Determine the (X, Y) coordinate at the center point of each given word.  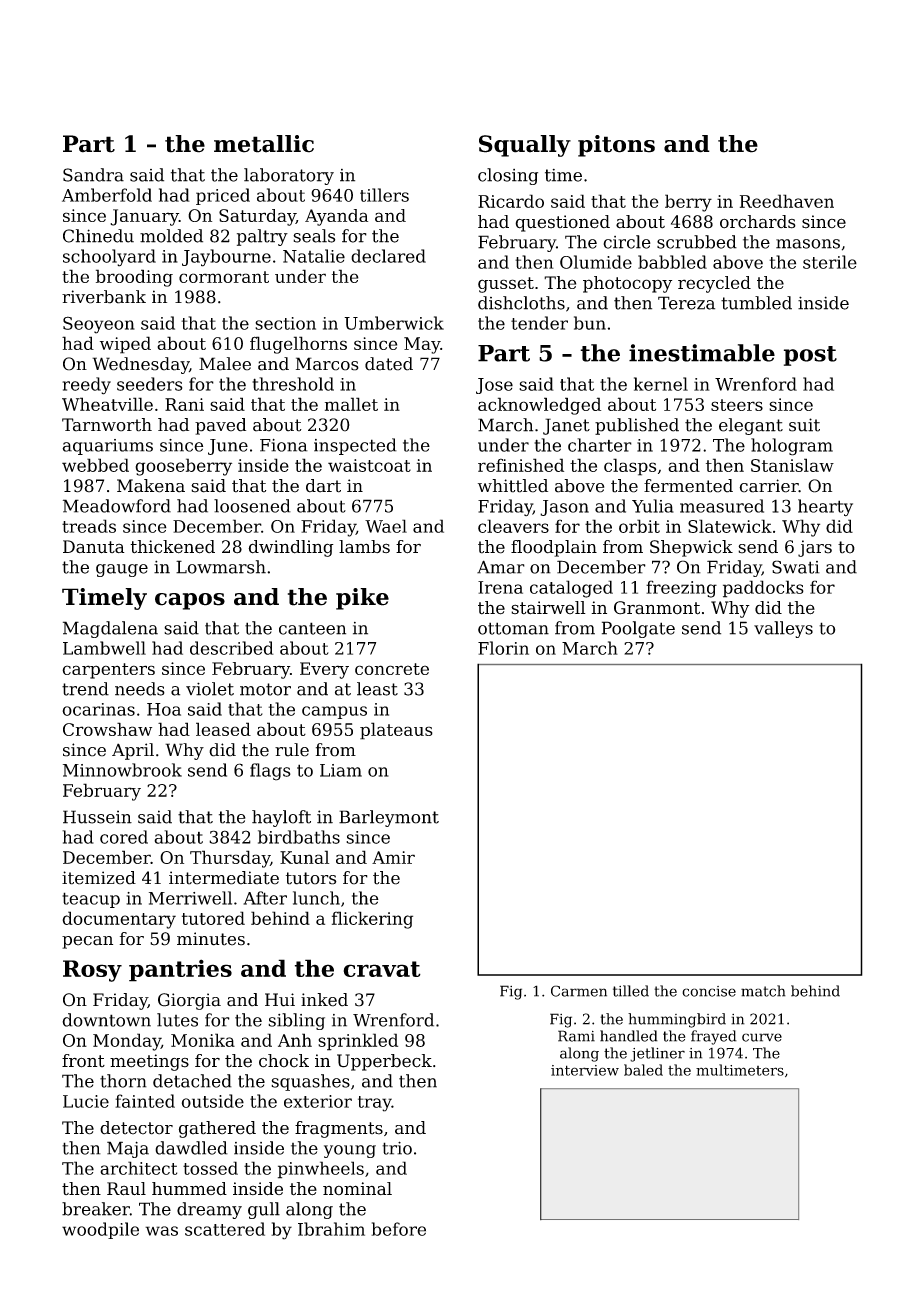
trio (397, 1148)
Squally (525, 146)
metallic (264, 144)
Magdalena (110, 629)
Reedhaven (787, 201)
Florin (503, 648)
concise (709, 991)
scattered (225, 1229)
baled (643, 1070)
